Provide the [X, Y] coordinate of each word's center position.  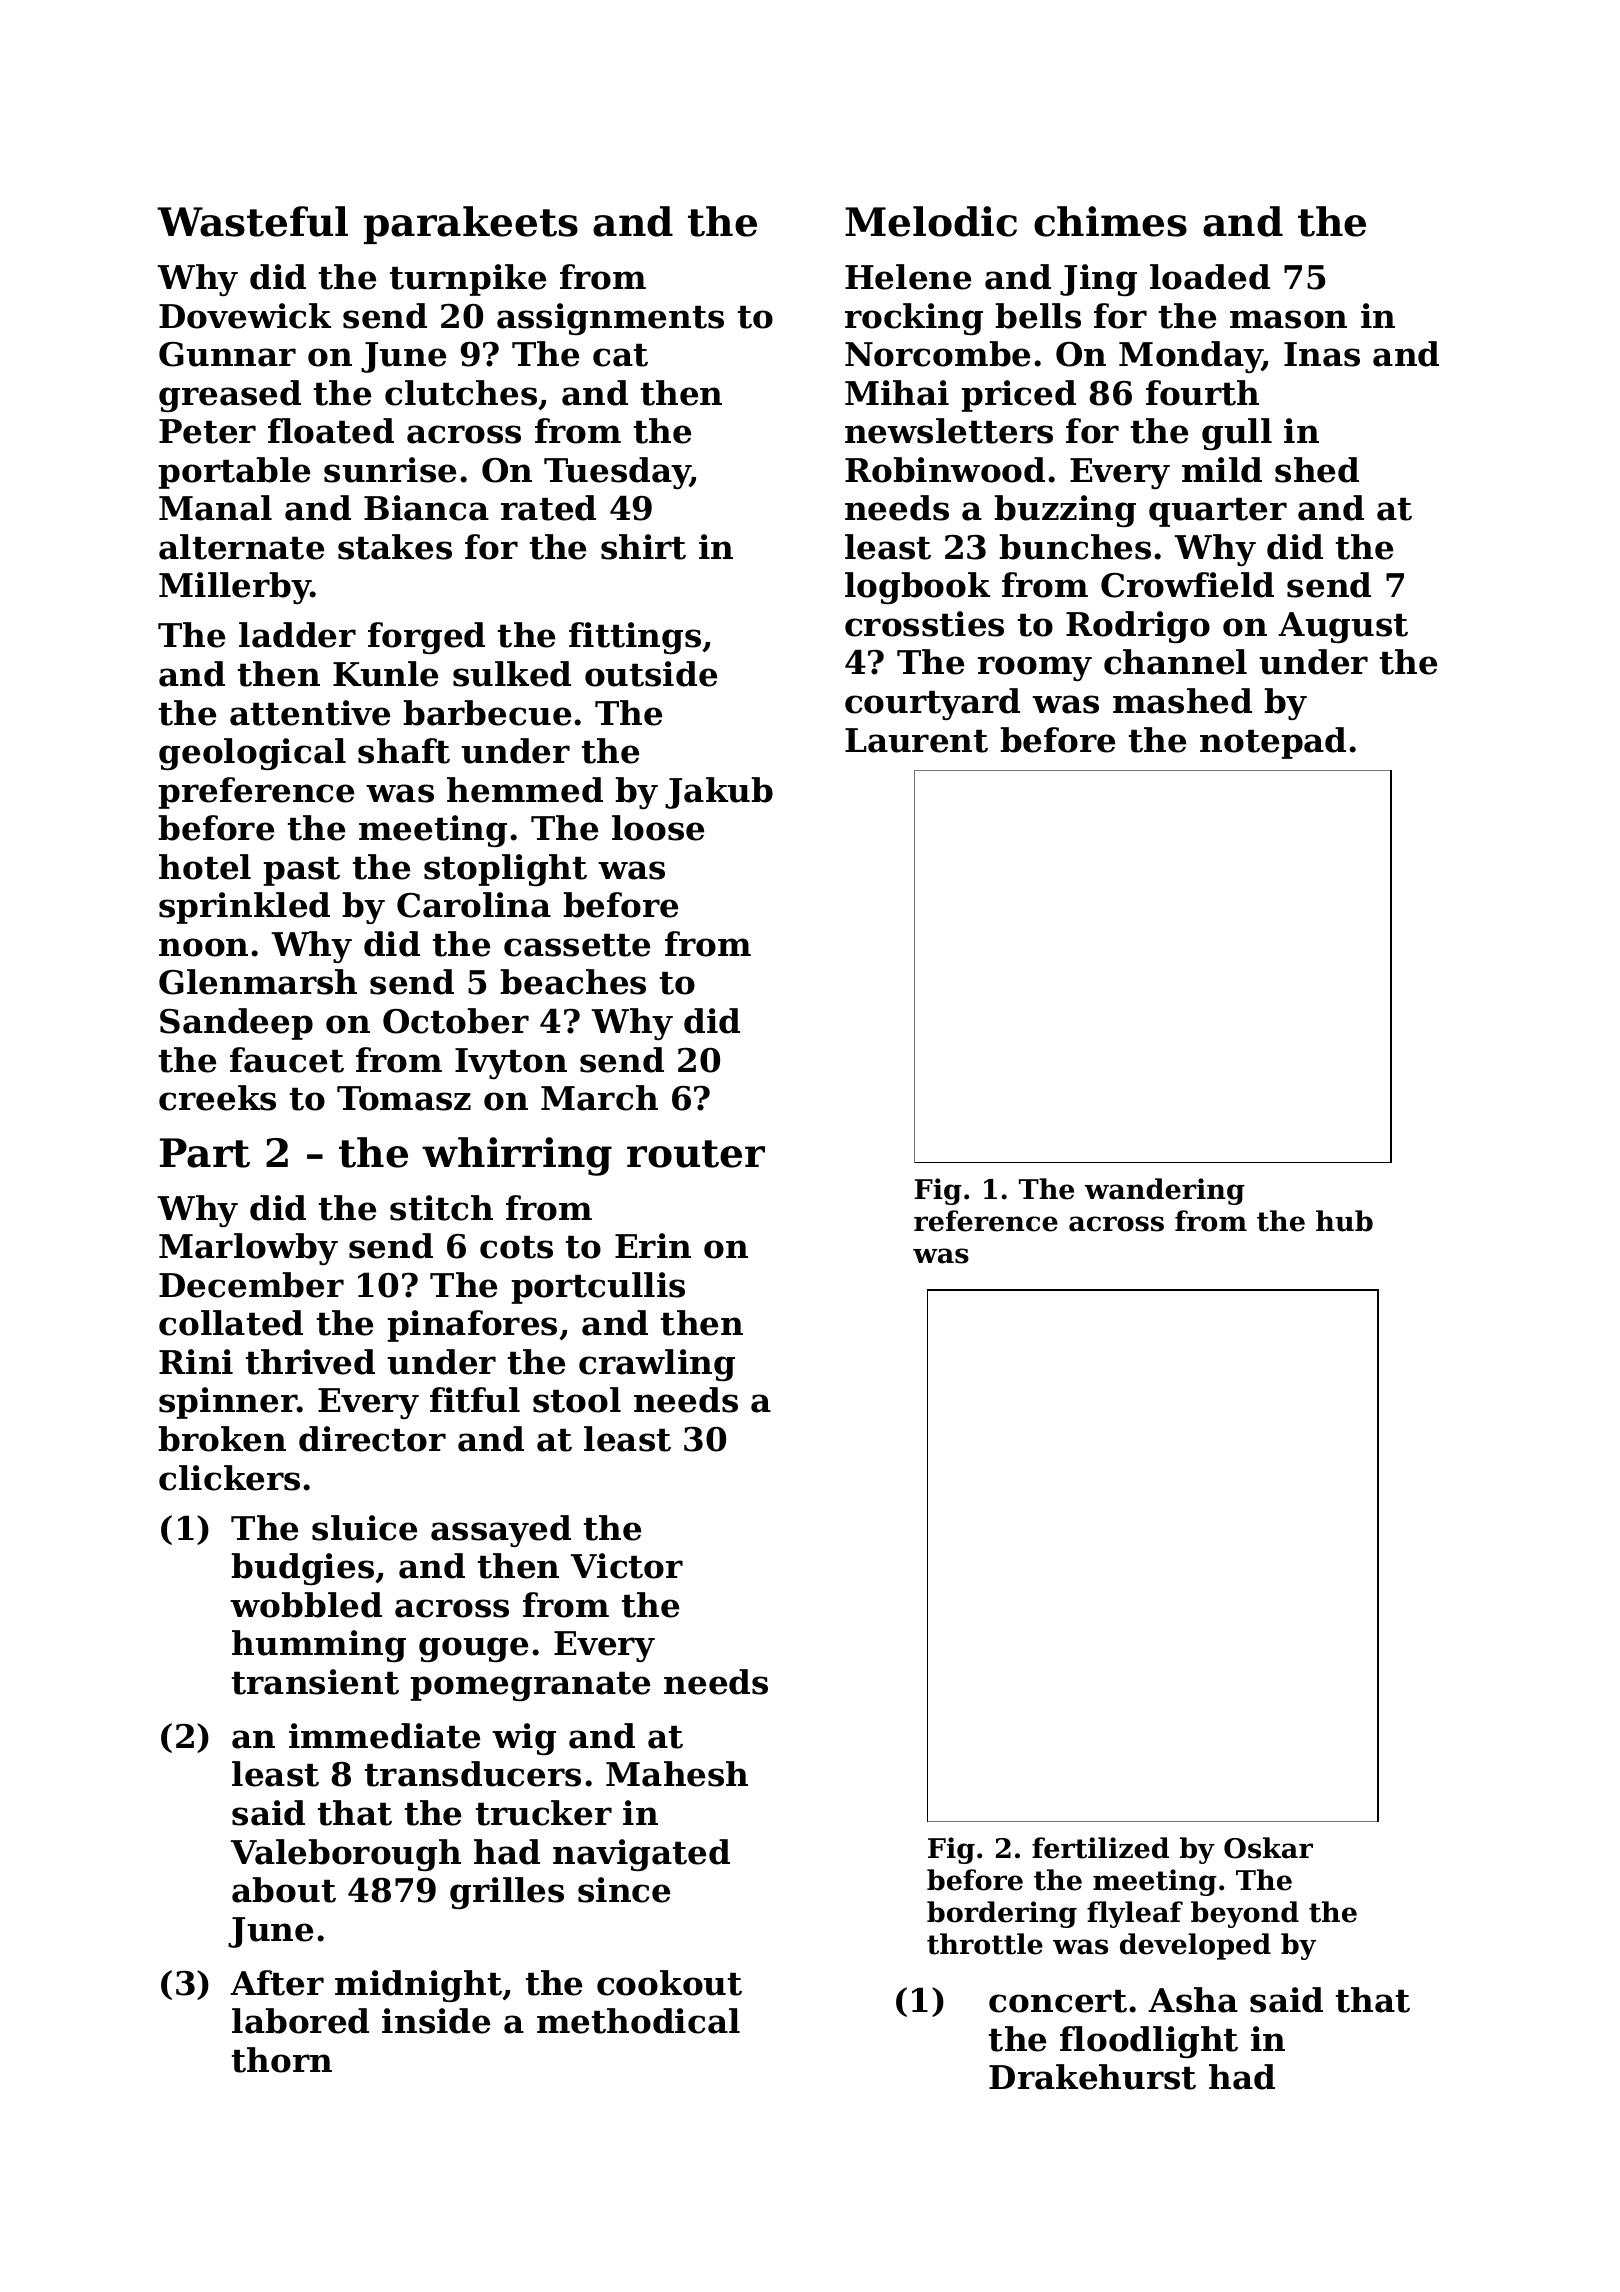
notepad [1273, 743]
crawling [657, 1365]
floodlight [1149, 2042]
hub [1344, 1221]
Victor [627, 1566]
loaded [1210, 277]
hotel [205, 867]
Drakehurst [1092, 2077]
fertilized [1100, 1848]
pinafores [472, 1326]
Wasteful [252, 221]
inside [436, 2021]
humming [319, 1646]
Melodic [931, 221]
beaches [573, 982]
